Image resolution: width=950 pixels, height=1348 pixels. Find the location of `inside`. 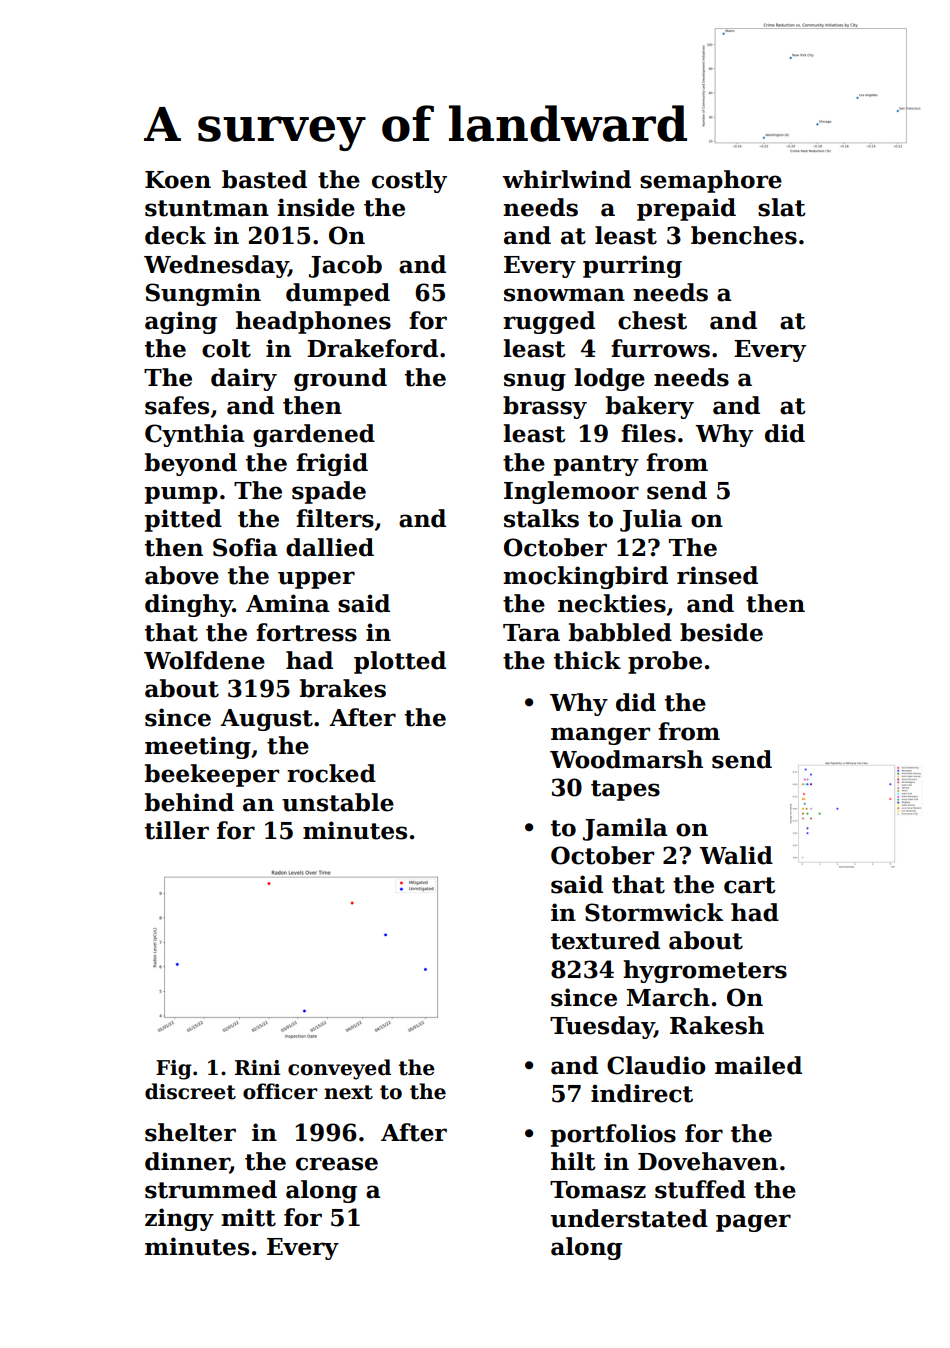

inside is located at coordinates (316, 207).
